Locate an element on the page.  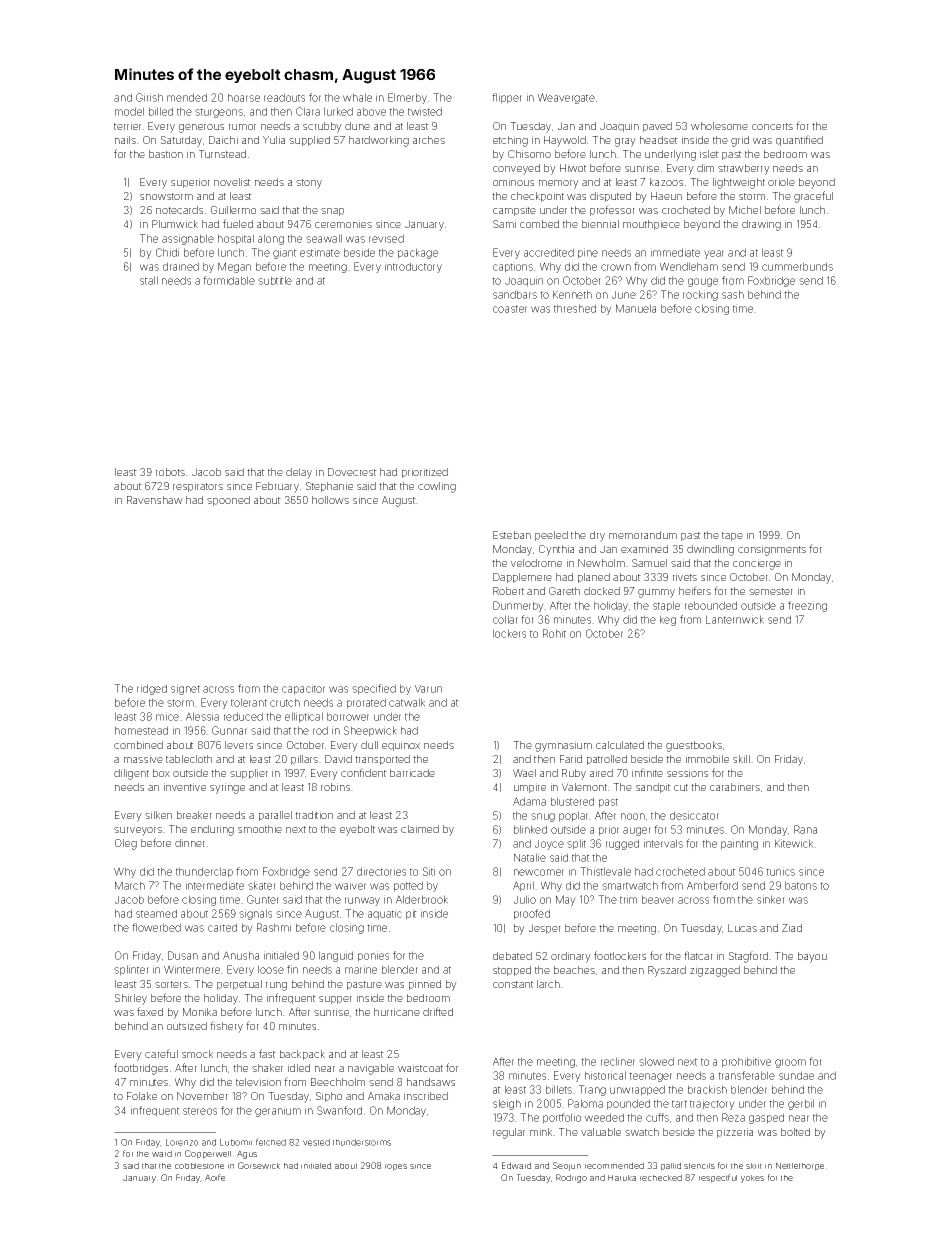
captions is located at coordinates (513, 267).
